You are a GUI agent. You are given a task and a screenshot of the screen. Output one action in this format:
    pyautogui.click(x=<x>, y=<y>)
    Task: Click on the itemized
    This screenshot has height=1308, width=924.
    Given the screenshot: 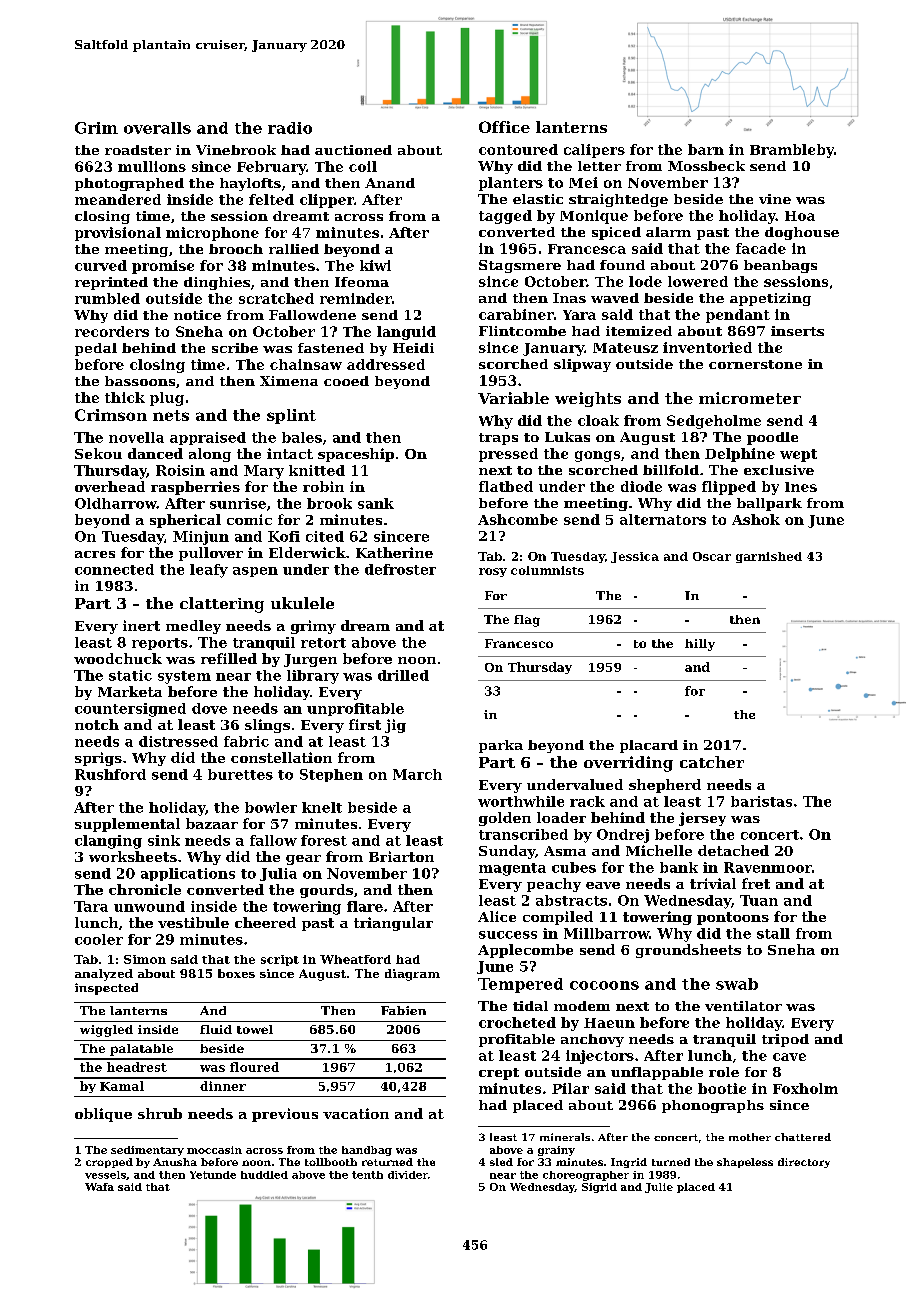 What is the action you would take?
    pyautogui.click(x=639, y=331)
